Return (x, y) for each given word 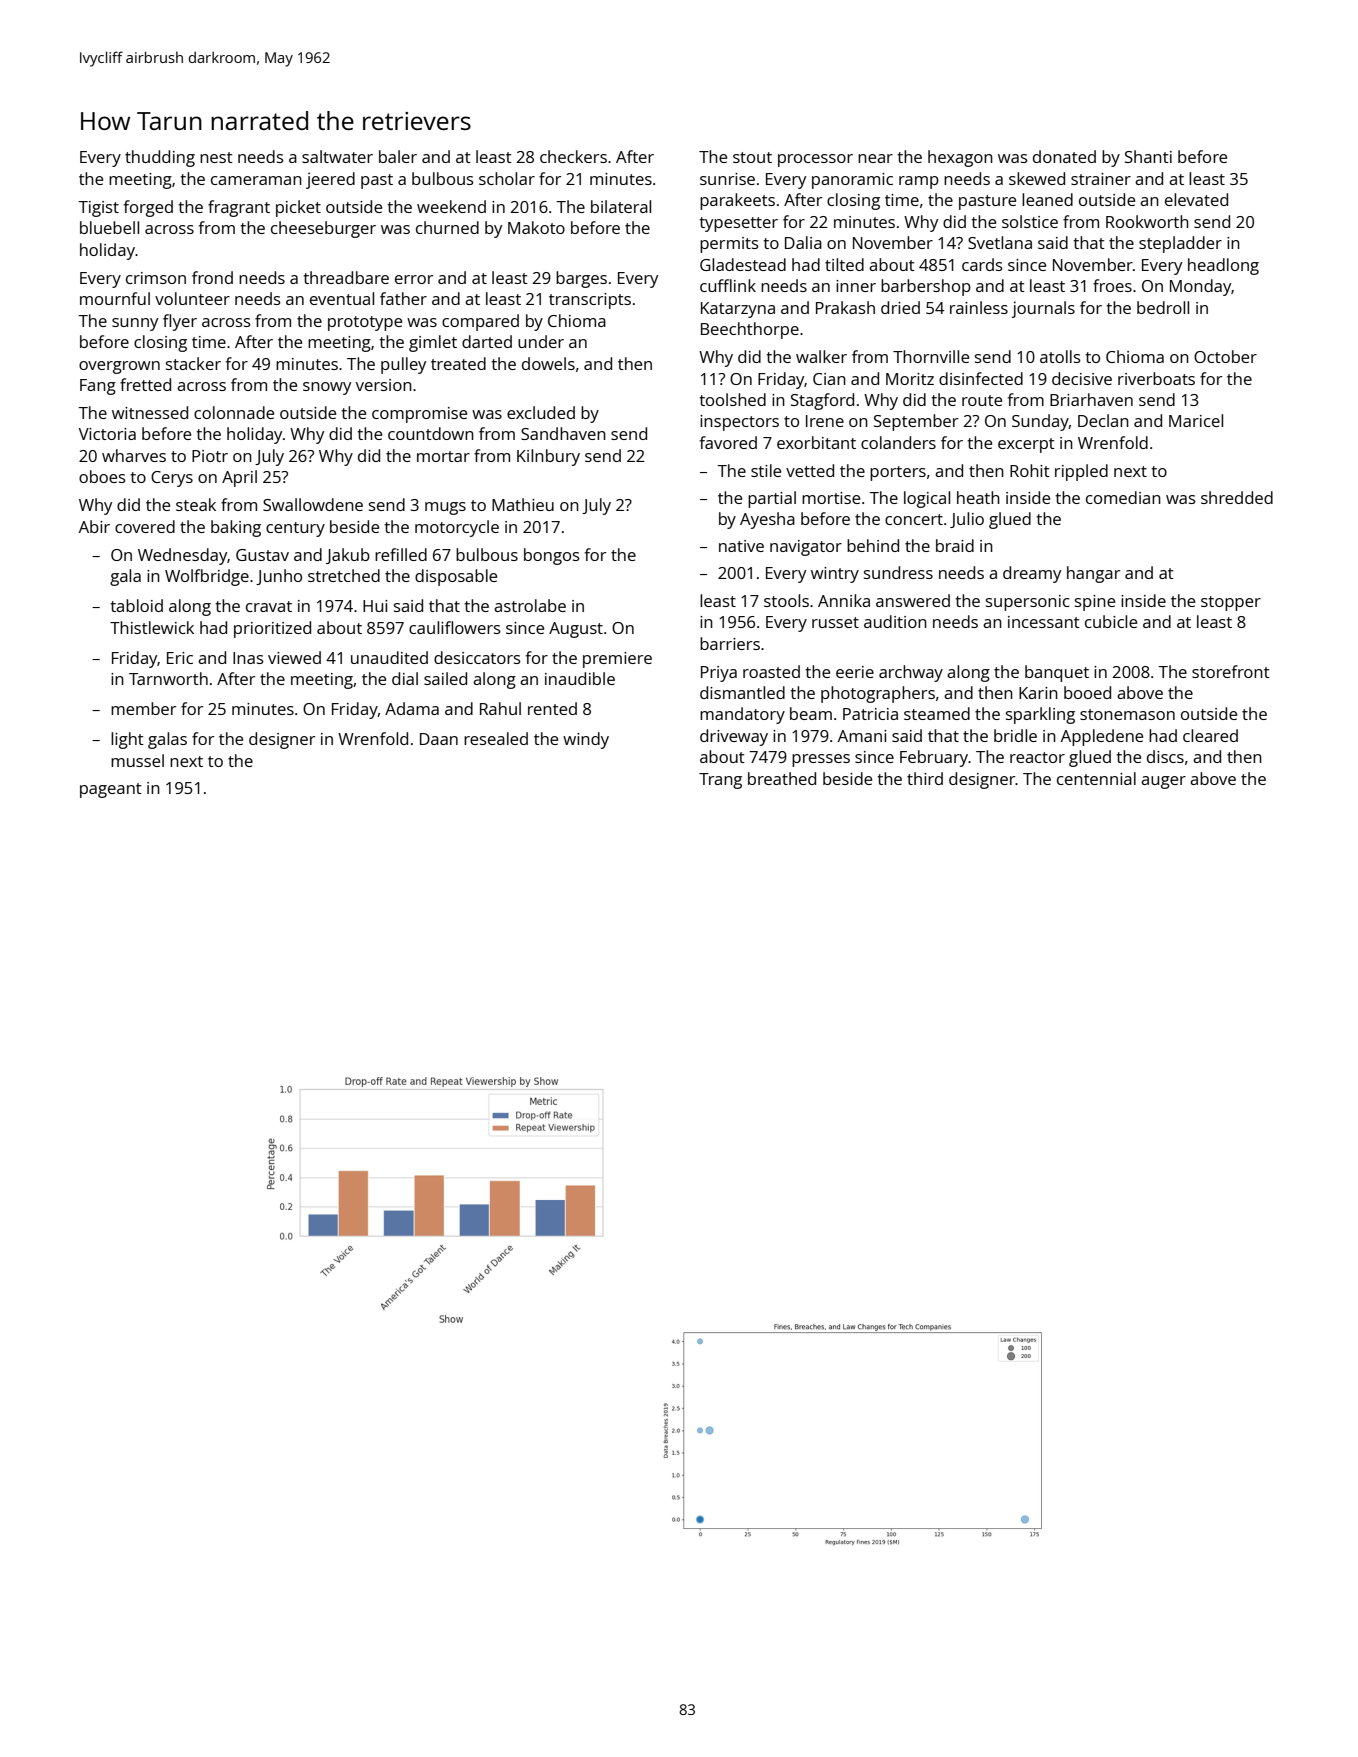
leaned (1047, 199)
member (143, 708)
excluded (541, 412)
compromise (419, 415)
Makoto (536, 227)
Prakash (845, 307)
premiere (617, 660)
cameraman (256, 180)
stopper (1231, 603)
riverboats (1156, 378)
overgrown (119, 367)
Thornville (931, 356)
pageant (111, 790)
